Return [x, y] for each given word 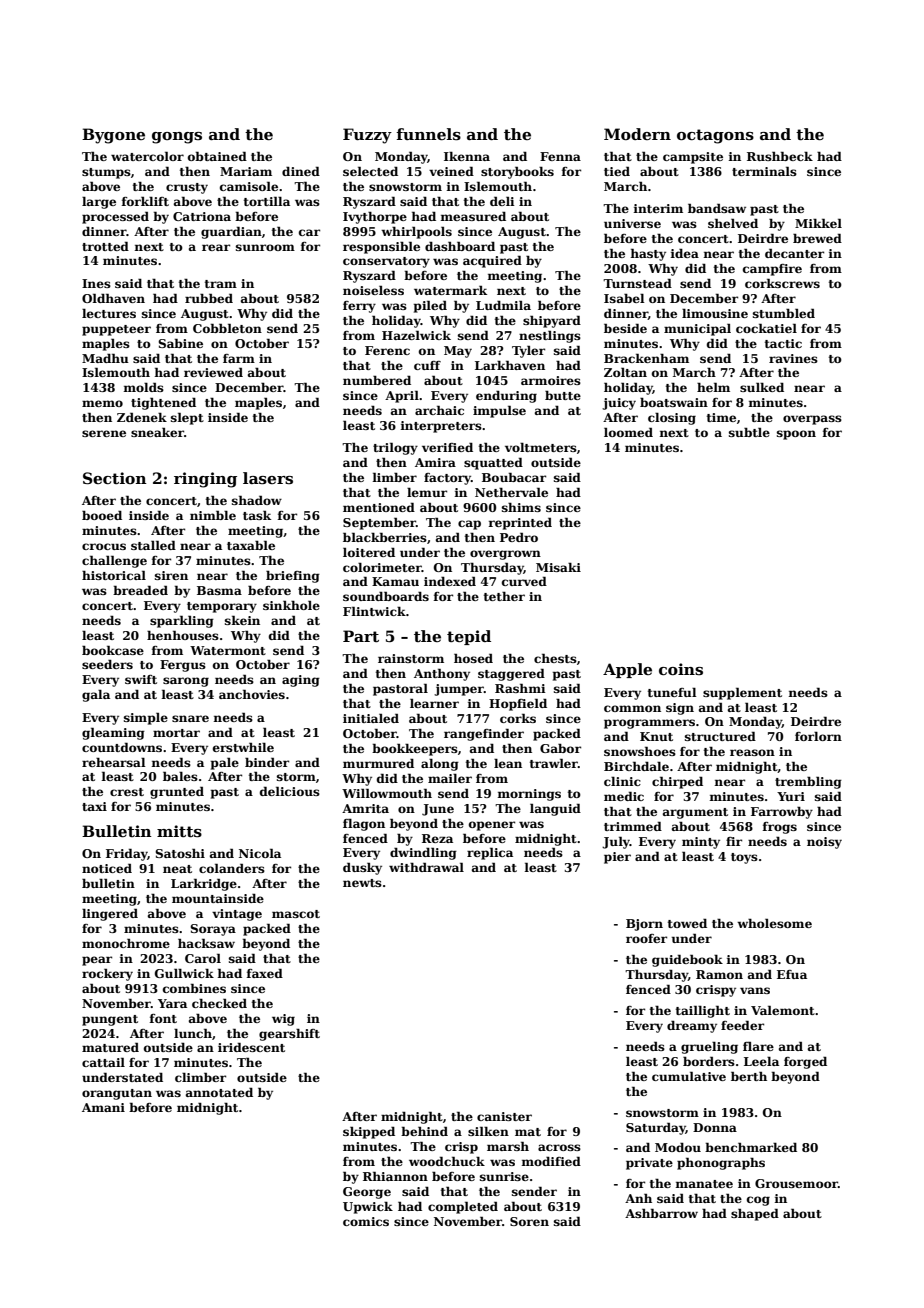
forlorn [818, 736]
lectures [109, 313]
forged [805, 1062]
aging [301, 681]
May [458, 352]
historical [114, 575]
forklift [145, 201]
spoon [796, 435]
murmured [378, 763]
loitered [369, 552]
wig [283, 1020]
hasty [648, 254]
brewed [817, 238]
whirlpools [416, 232]
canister [504, 1116]
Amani [103, 1107]
